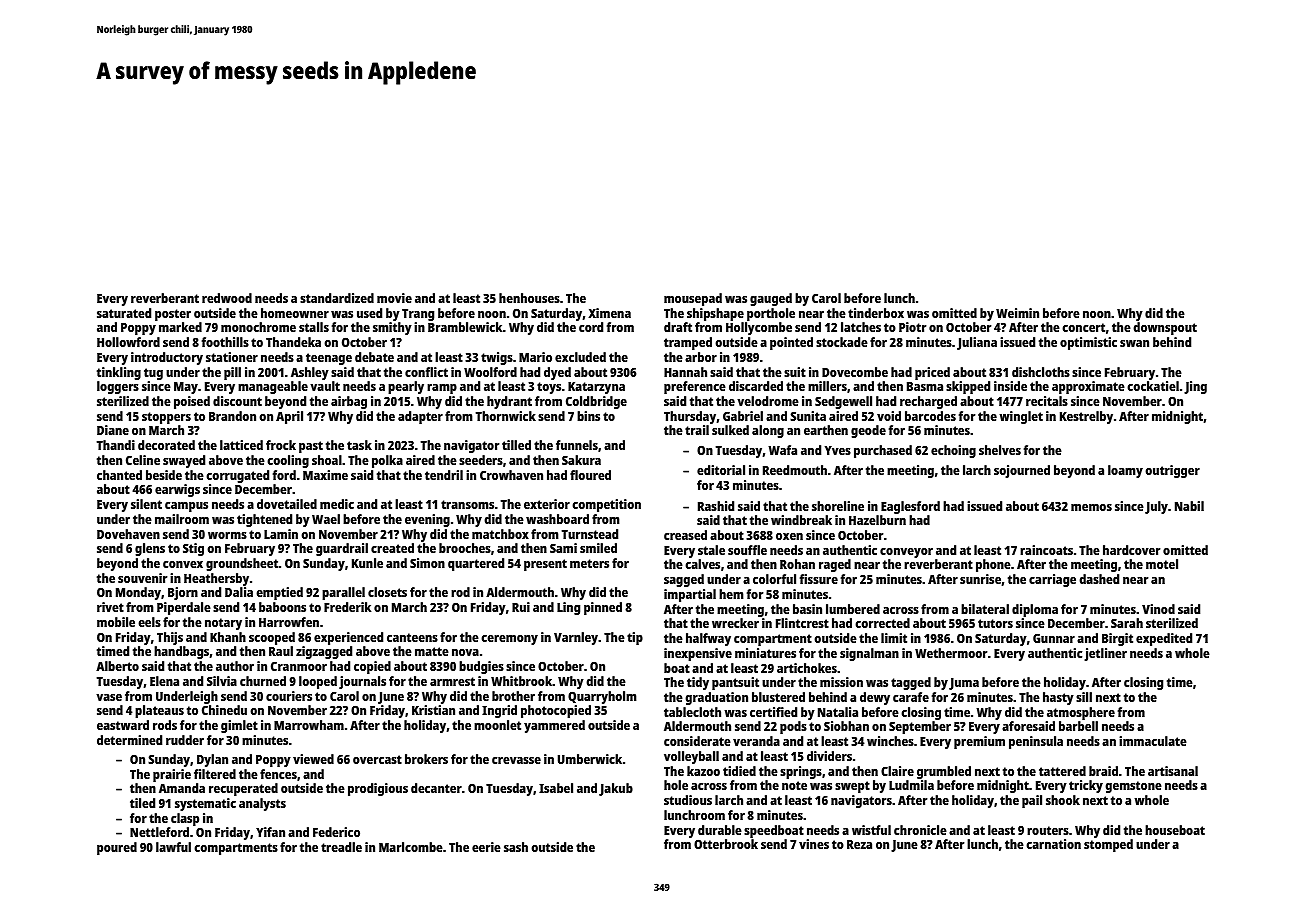  What do you see at coordinates (1086, 417) in the screenshot?
I see `Kestrelby` at bounding box center [1086, 417].
